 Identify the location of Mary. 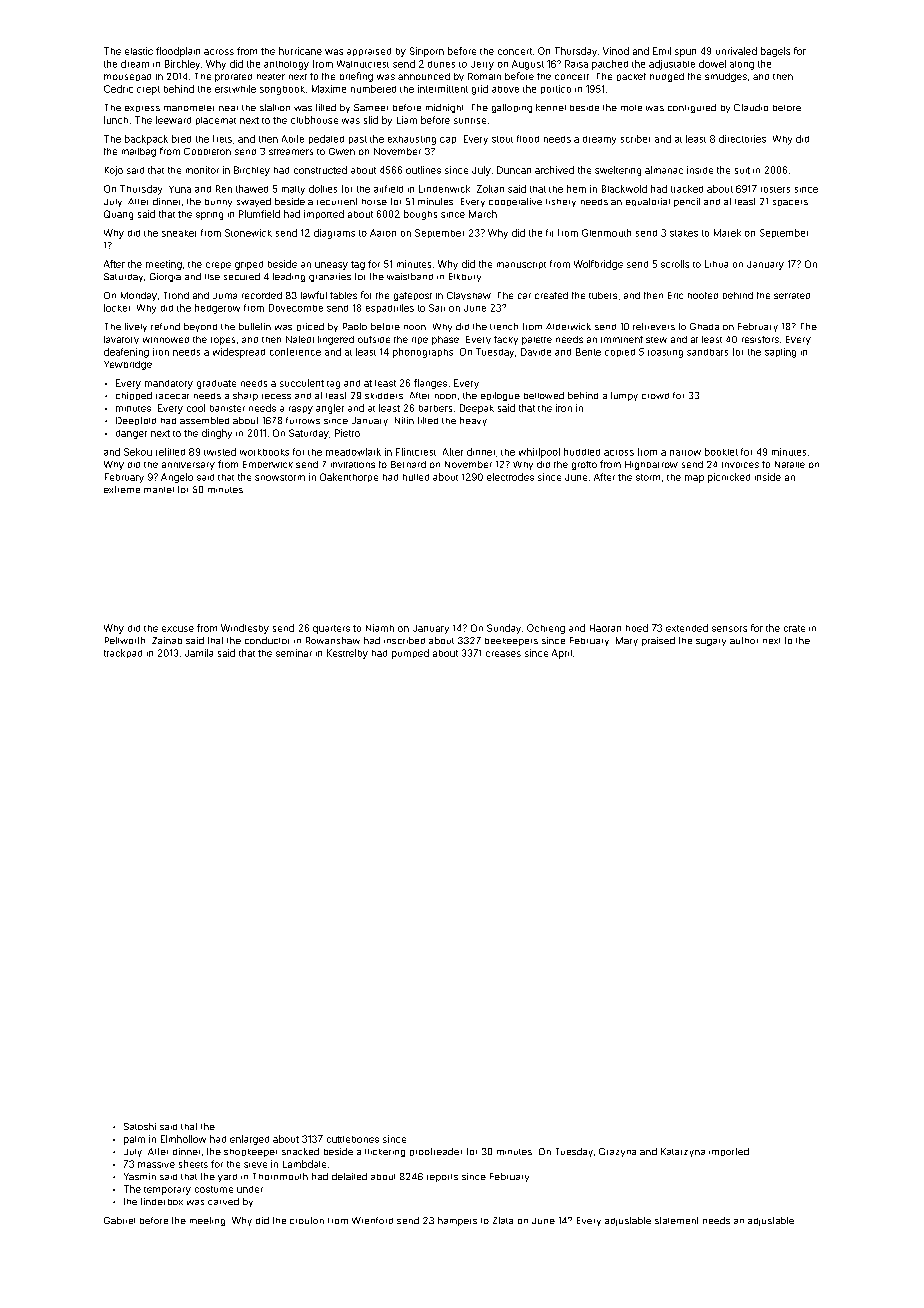
(627, 641).
